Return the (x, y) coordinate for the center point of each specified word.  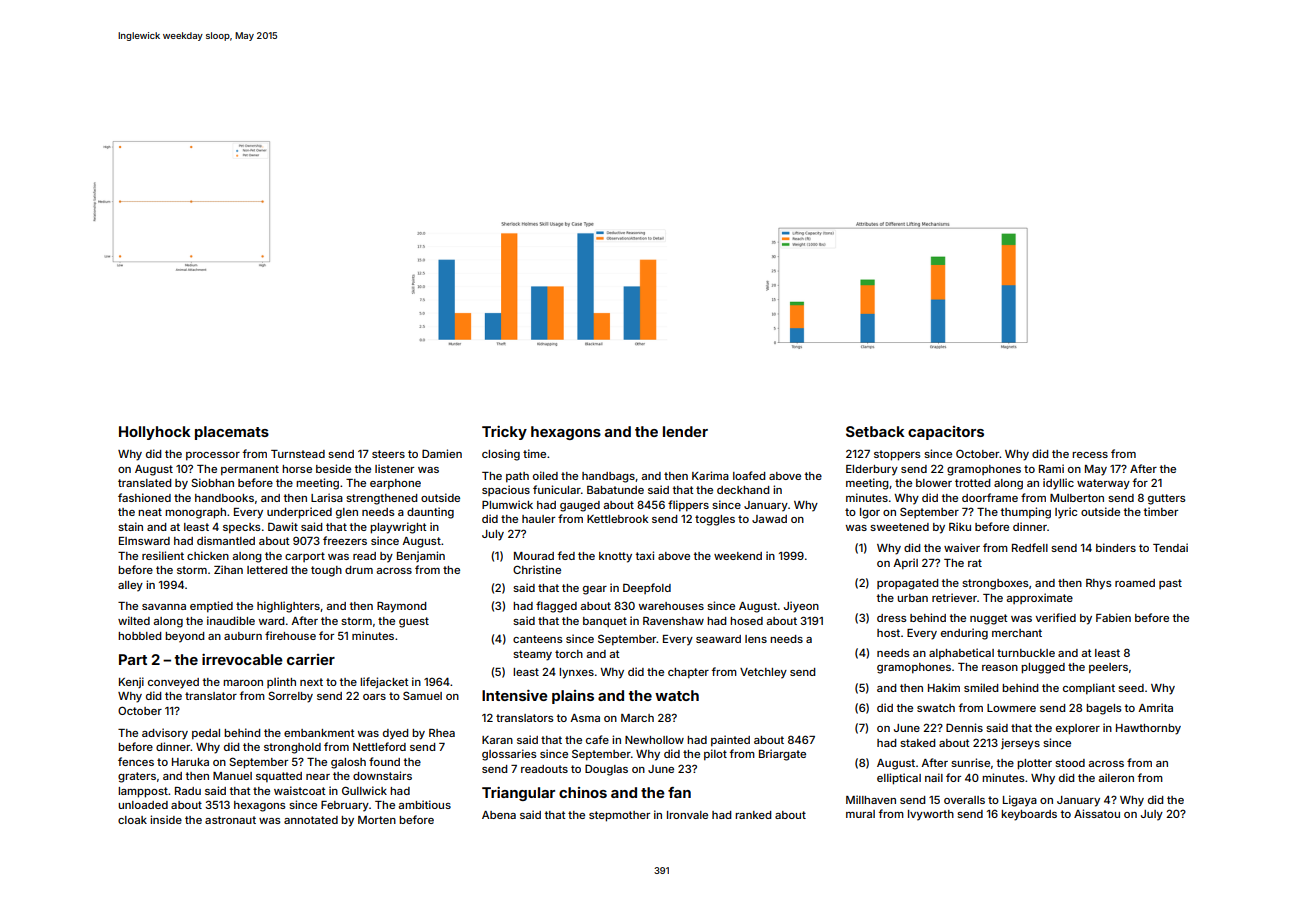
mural (860, 814)
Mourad (534, 556)
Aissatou (1097, 813)
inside (166, 819)
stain (130, 526)
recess (1090, 455)
